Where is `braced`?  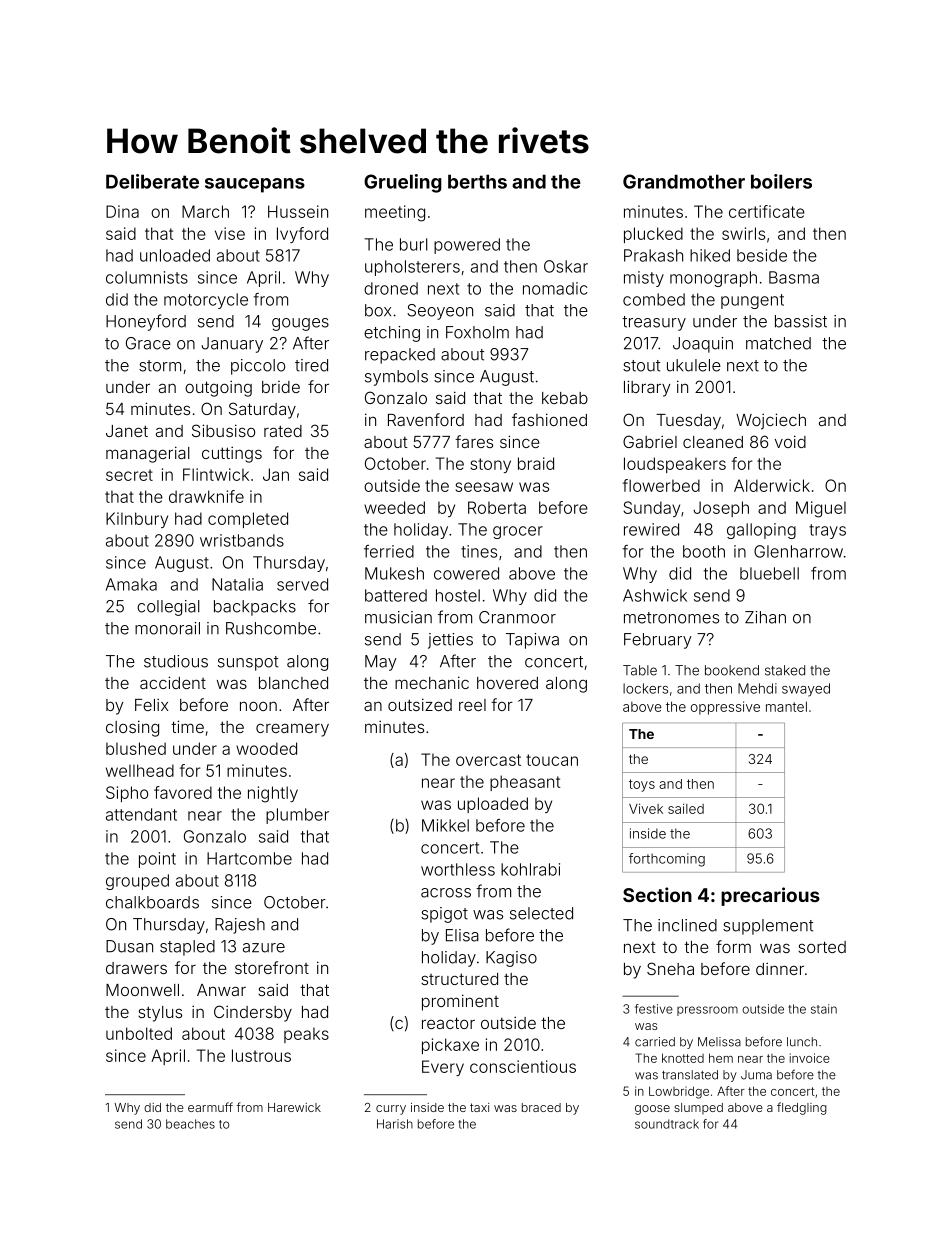
braced is located at coordinates (541, 1107).
